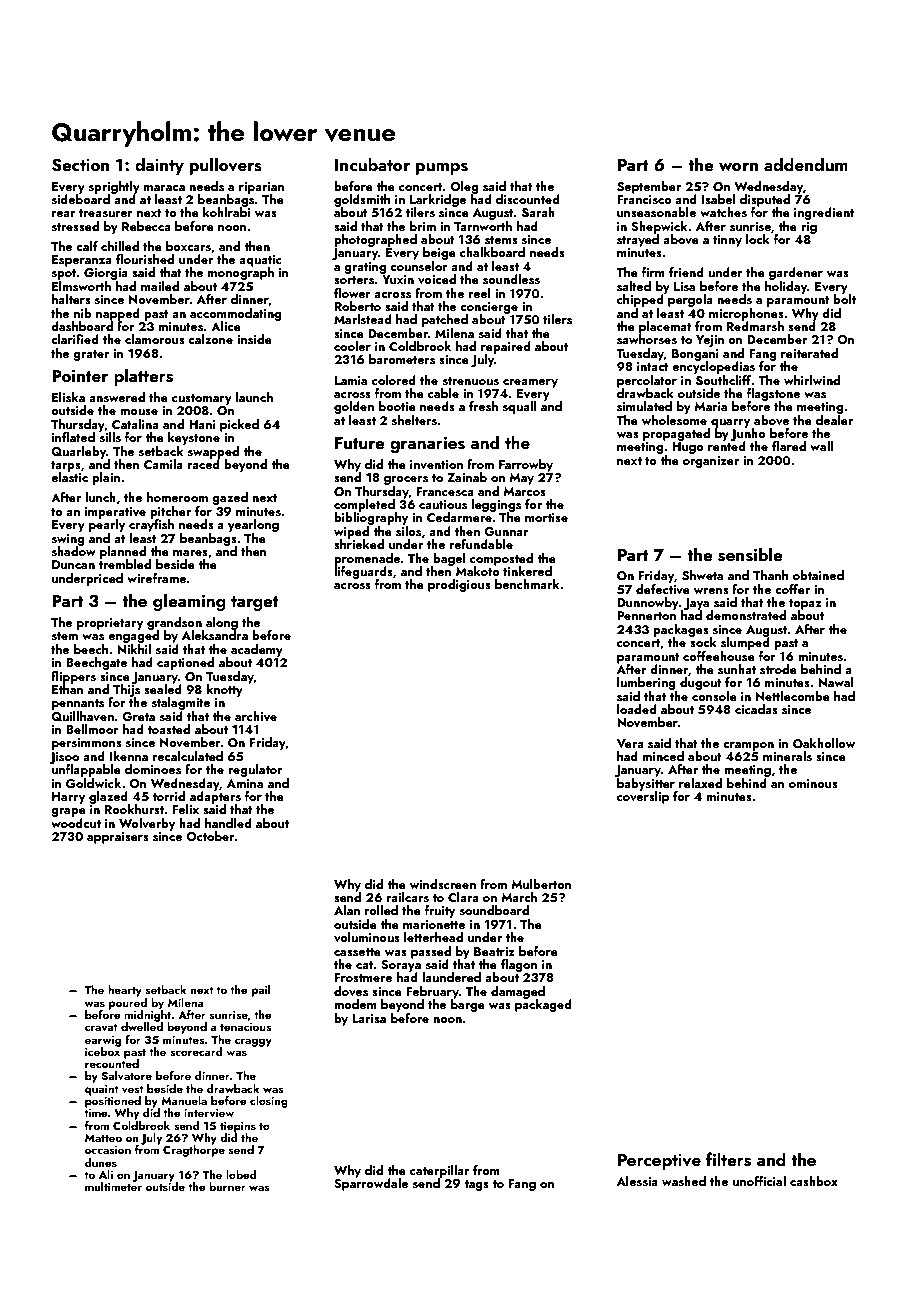 The width and height of the image is (908, 1316). I want to click on dealer, so click(834, 420).
